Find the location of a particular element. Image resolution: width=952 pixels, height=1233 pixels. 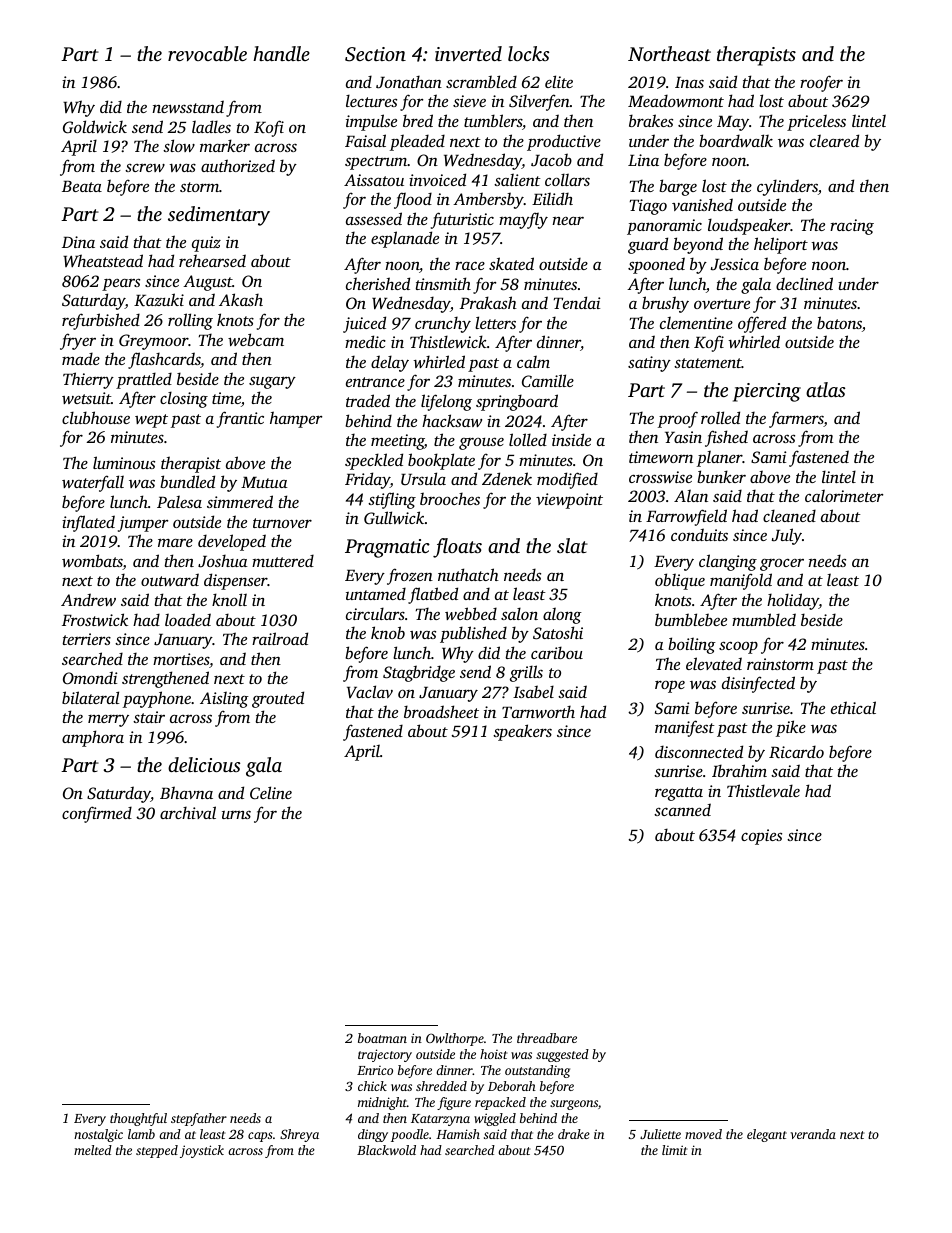

esplanade is located at coordinates (405, 239).
